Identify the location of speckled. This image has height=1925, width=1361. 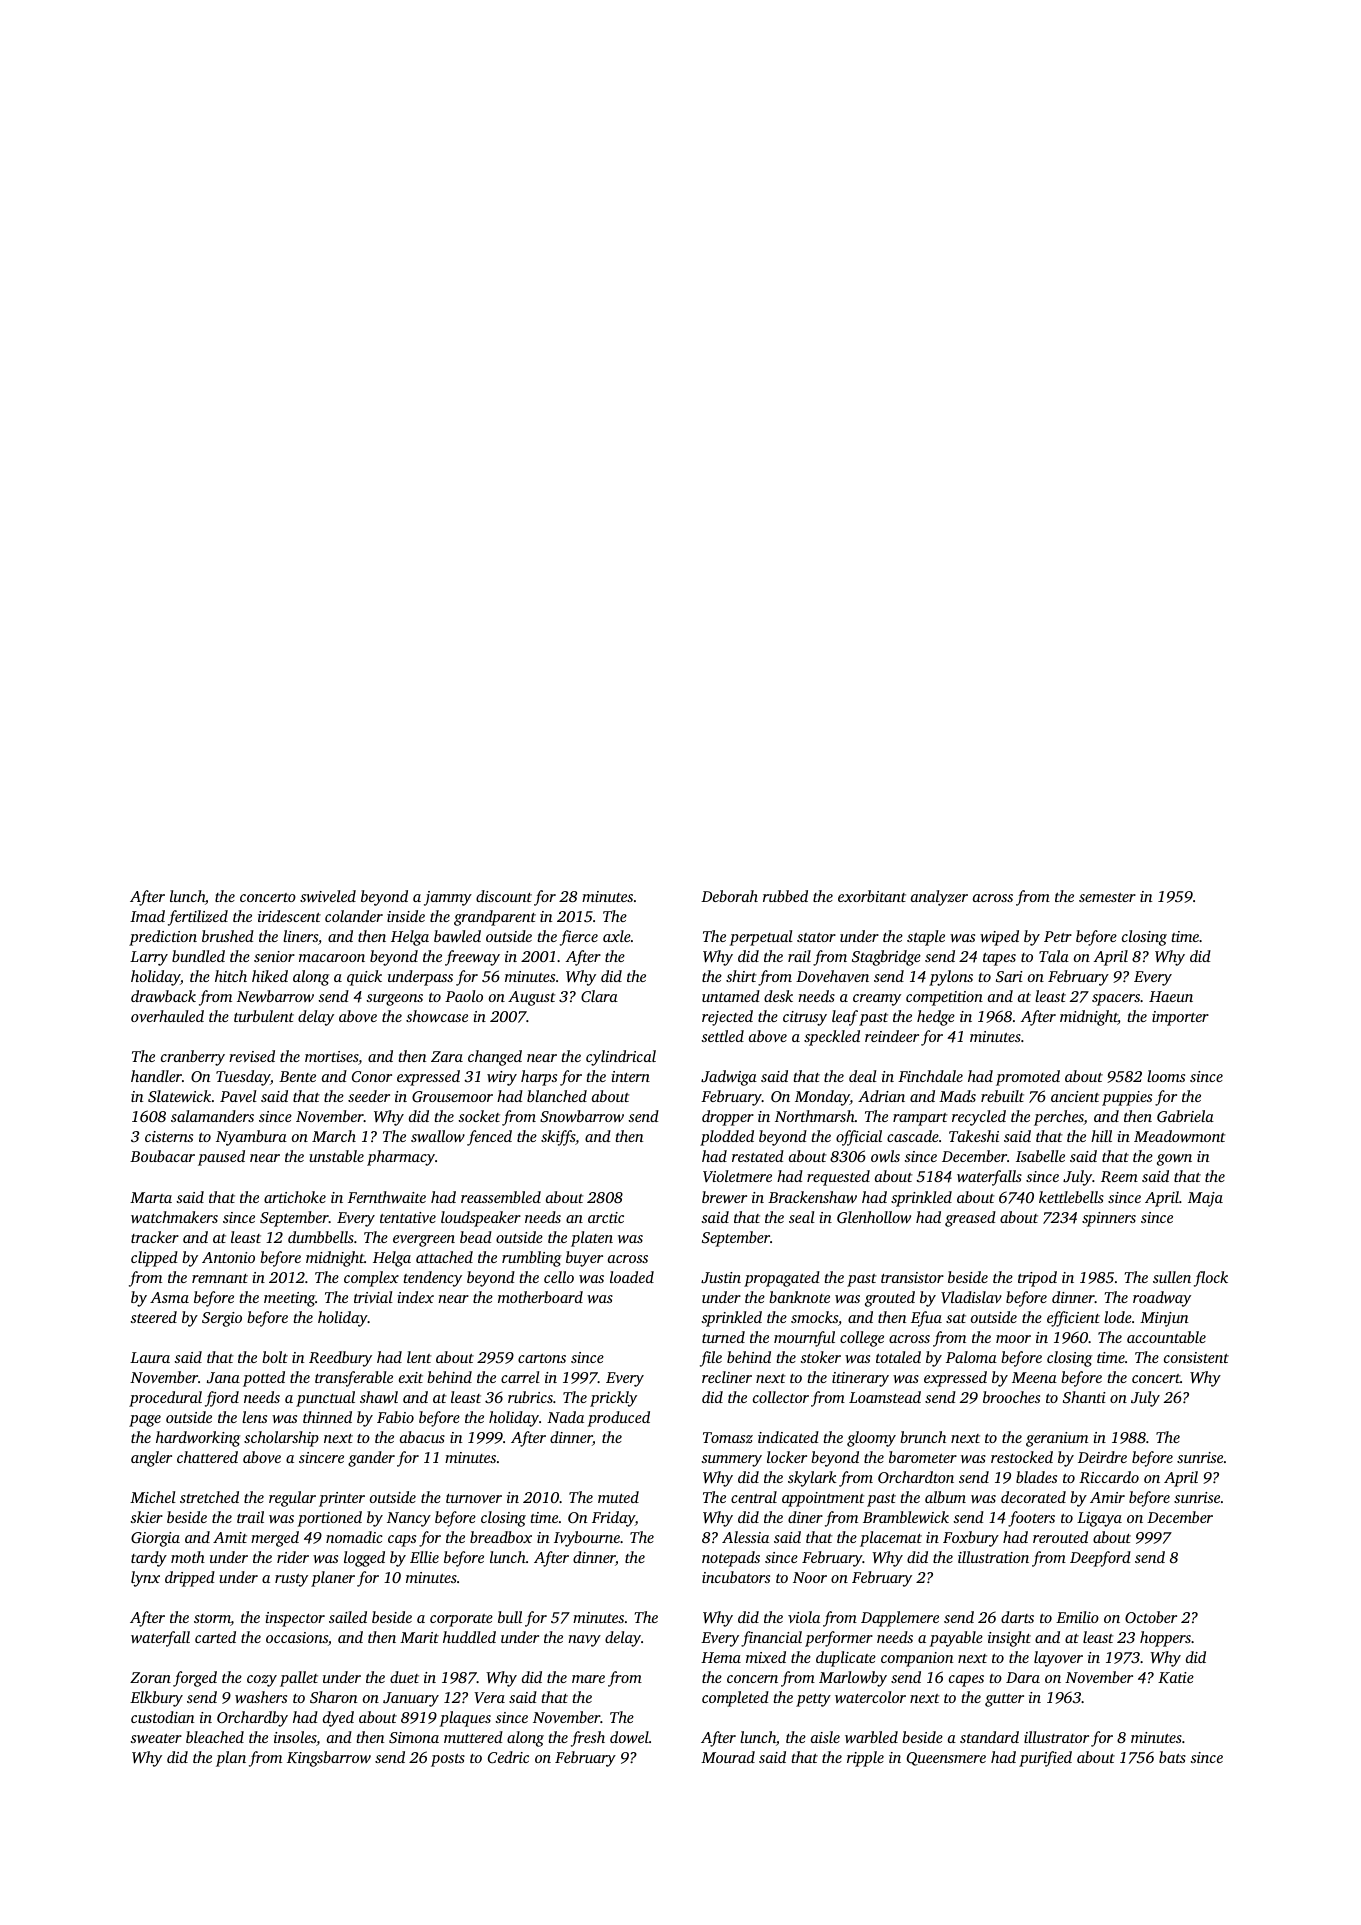
(832, 1038).
